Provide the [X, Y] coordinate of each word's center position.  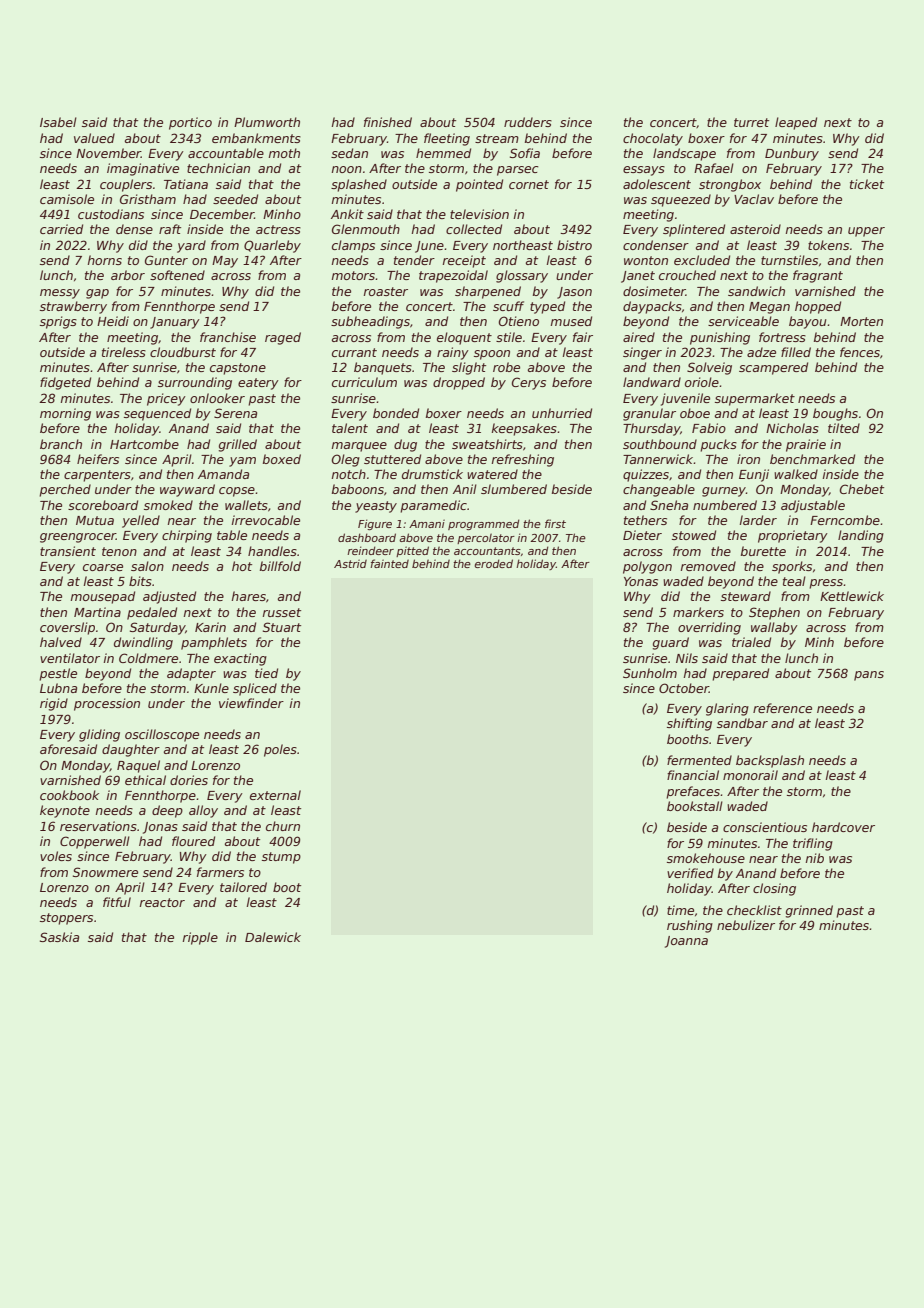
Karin [210, 627]
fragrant [818, 276]
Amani [427, 523]
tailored [243, 887]
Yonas [641, 581]
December [222, 214]
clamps [353, 246]
